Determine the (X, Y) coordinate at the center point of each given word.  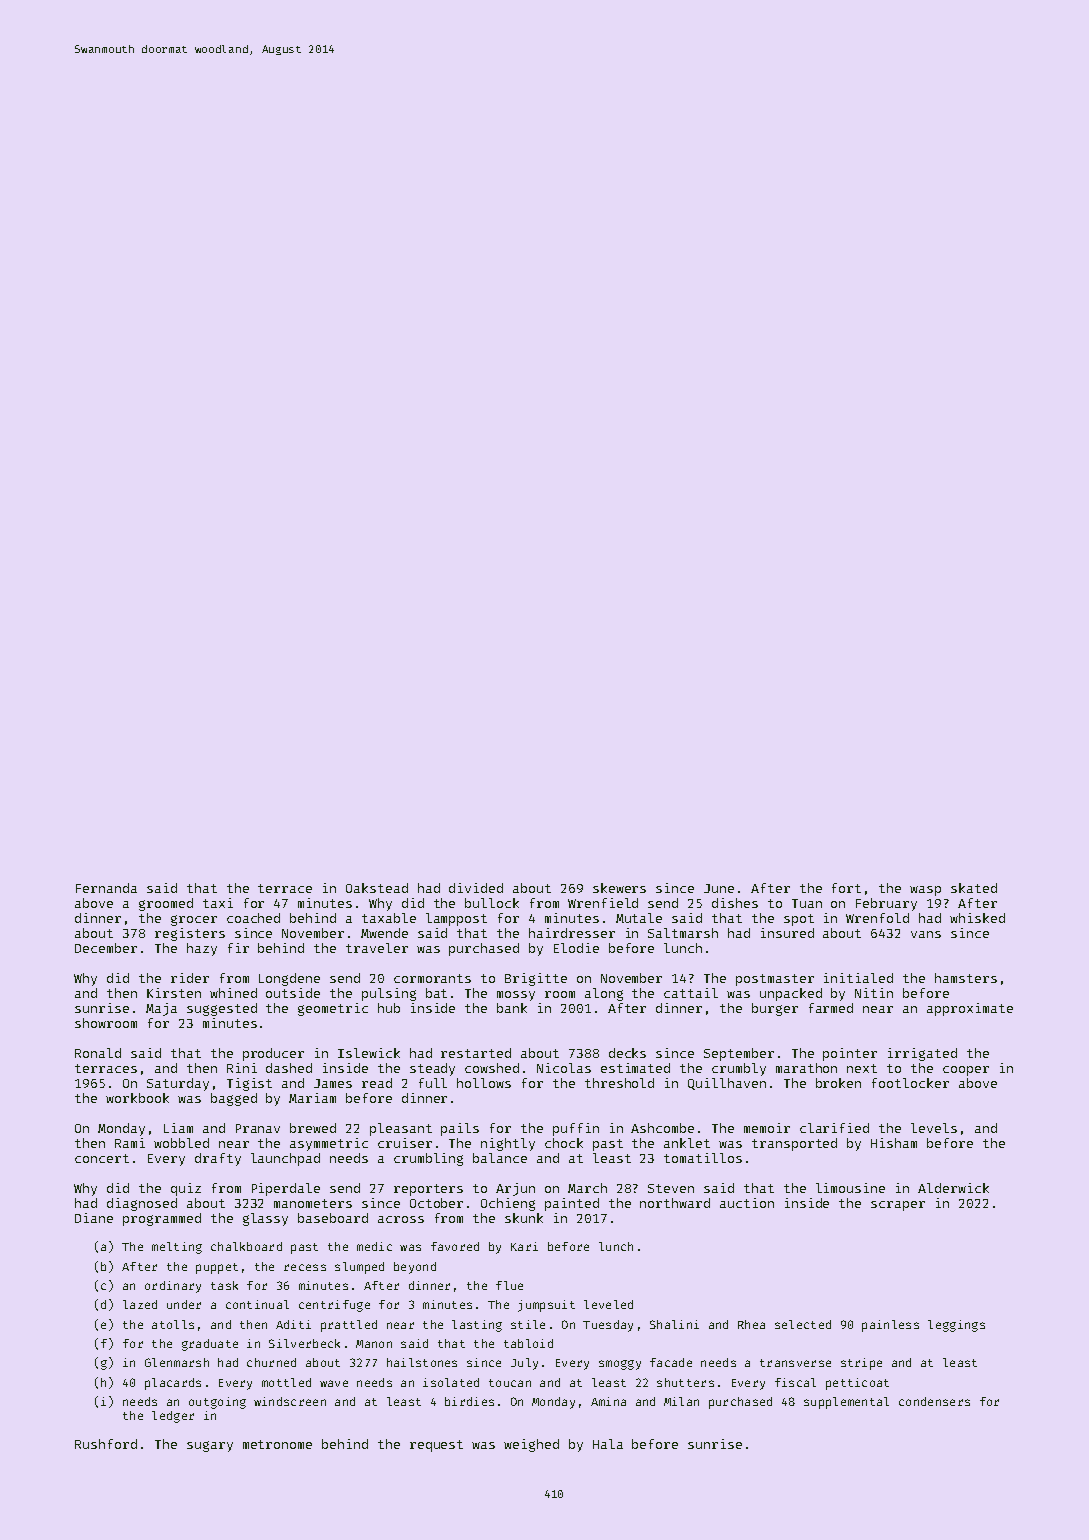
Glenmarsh (177, 1362)
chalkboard (246, 1246)
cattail (691, 993)
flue (509, 1285)
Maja (161, 1009)
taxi (218, 903)
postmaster (775, 980)
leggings (956, 1326)
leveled (608, 1304)
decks (627, 1053)
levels (934, 1128)
